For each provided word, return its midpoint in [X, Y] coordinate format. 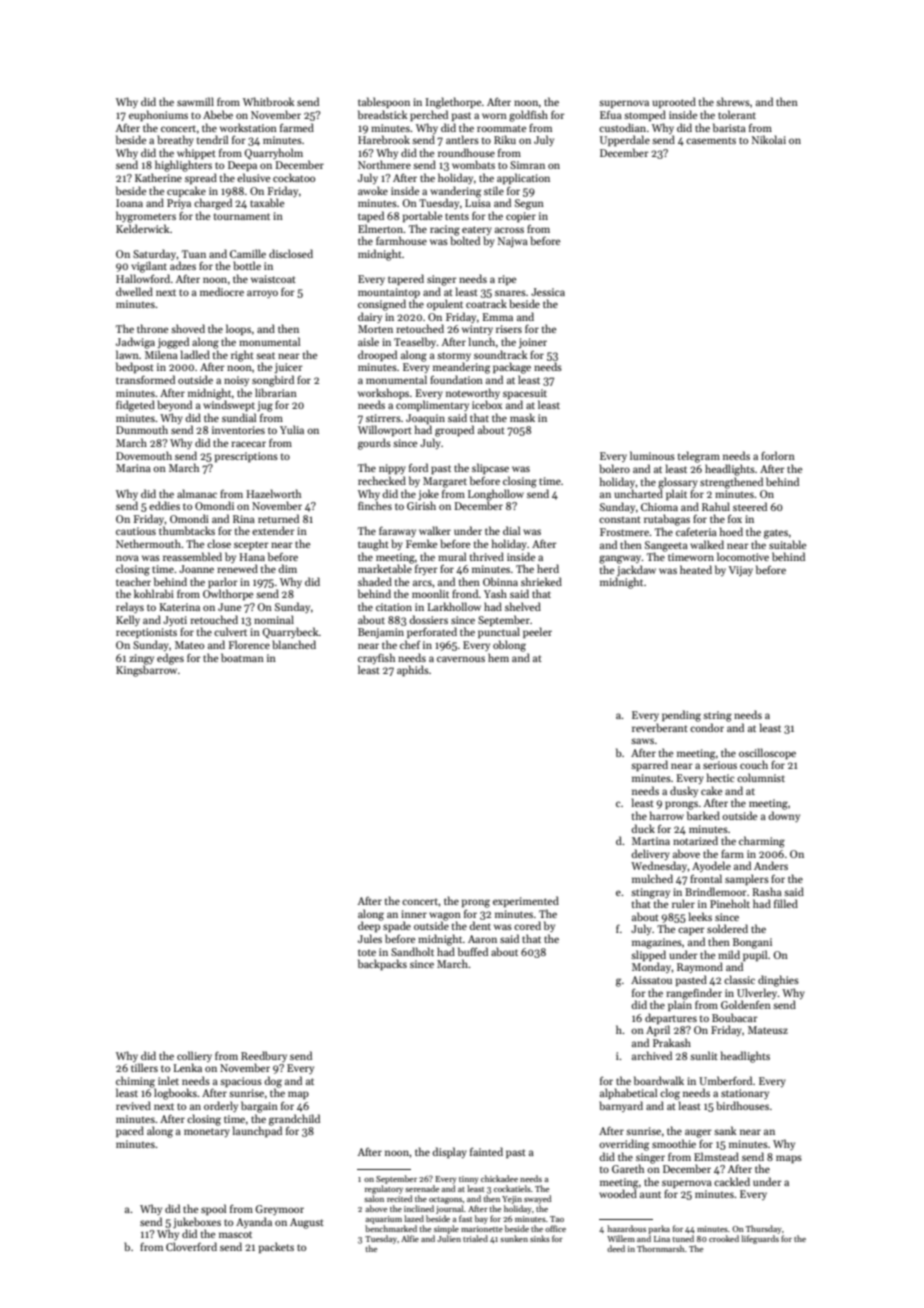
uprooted [674, 102]
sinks [540, 1238]
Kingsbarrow [146, 671]
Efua [611, 114]
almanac [197, 493]
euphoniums [158, 115]
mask [522, 417]
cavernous [461, 659]
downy [784, 816]
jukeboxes [197, 1223]
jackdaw [636, 570]
